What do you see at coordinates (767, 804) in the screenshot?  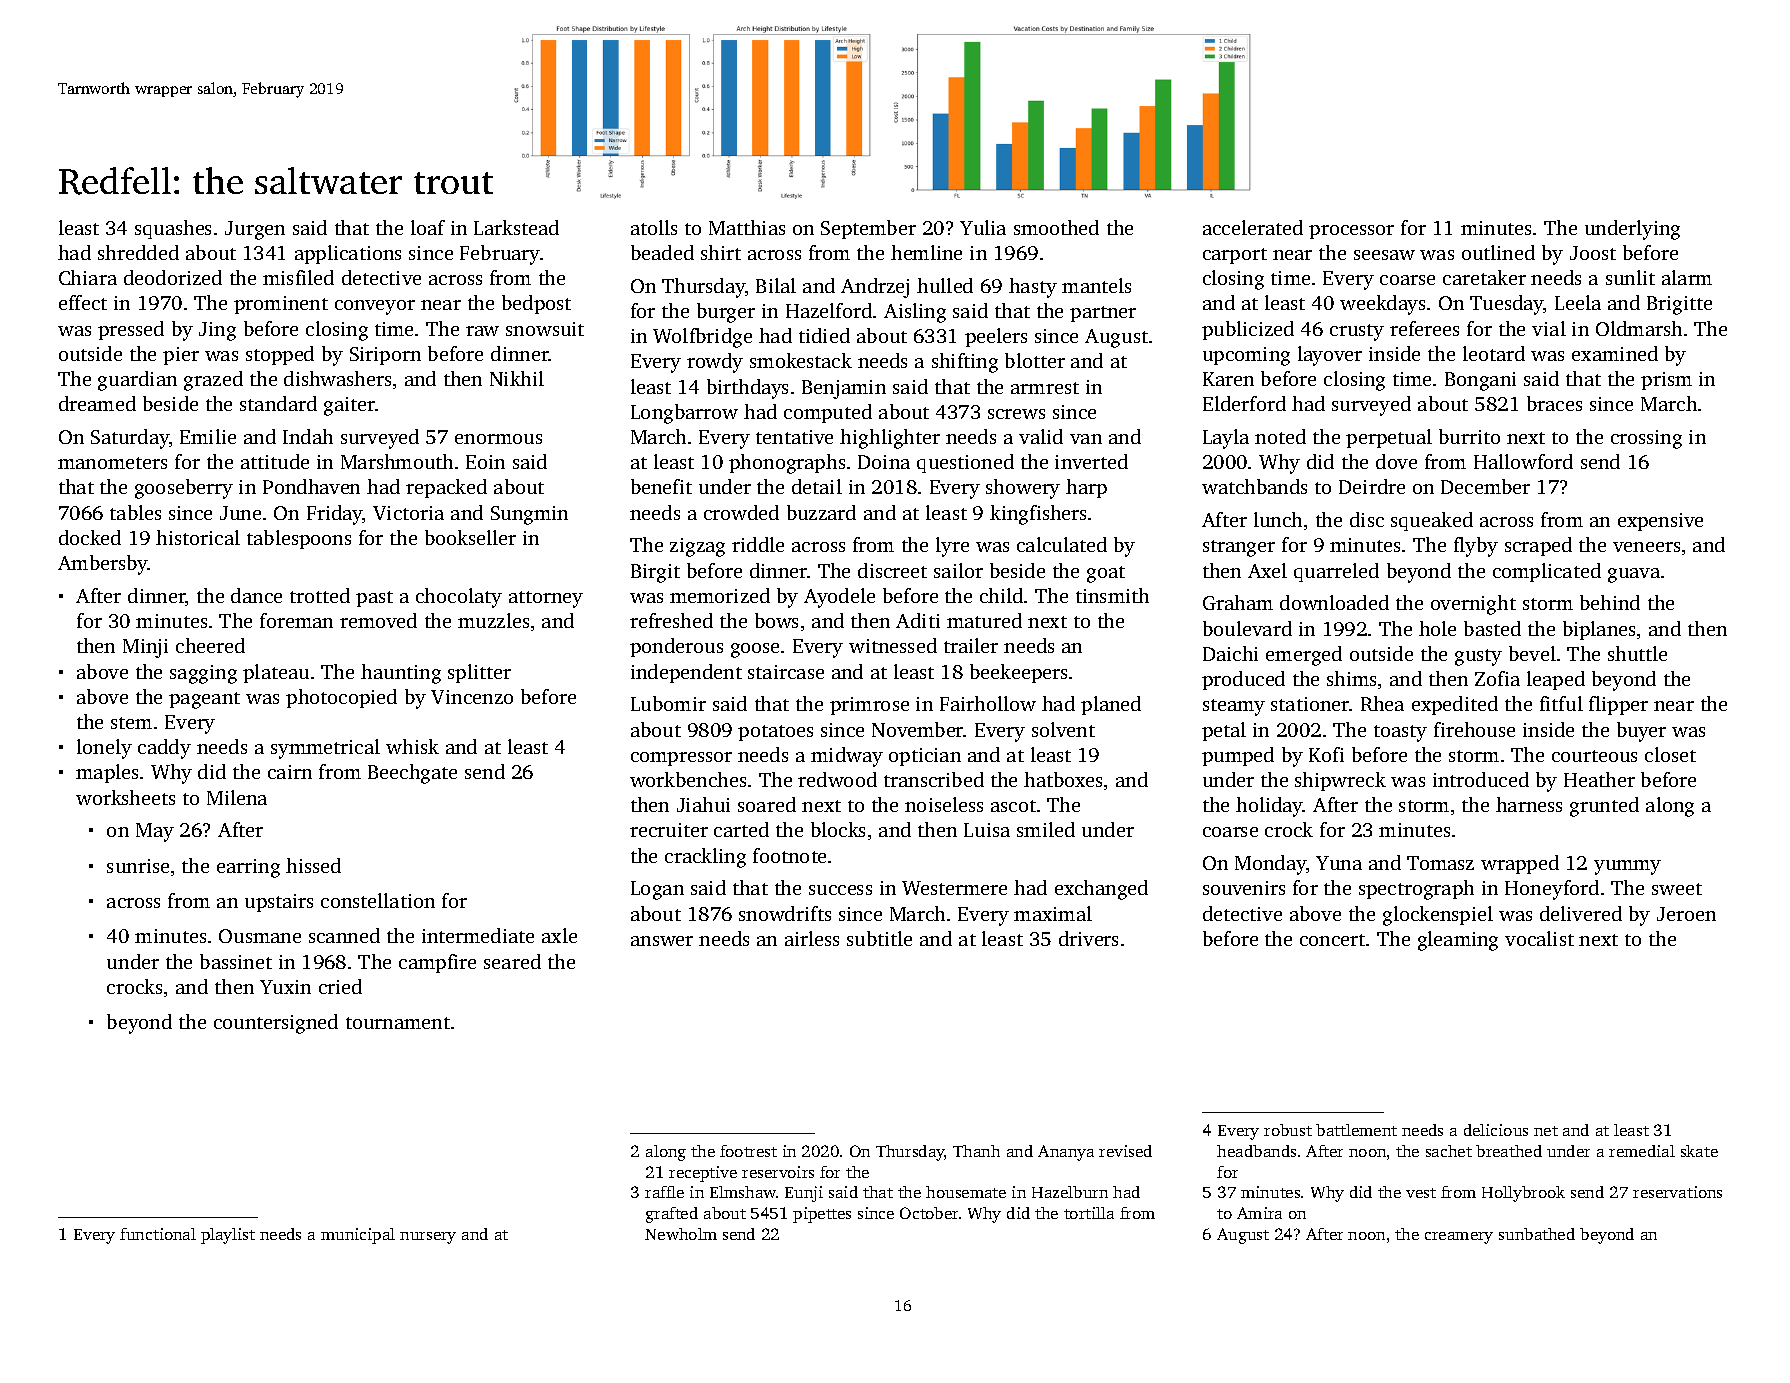 I see `soared` at bounding box center [767, 804].
